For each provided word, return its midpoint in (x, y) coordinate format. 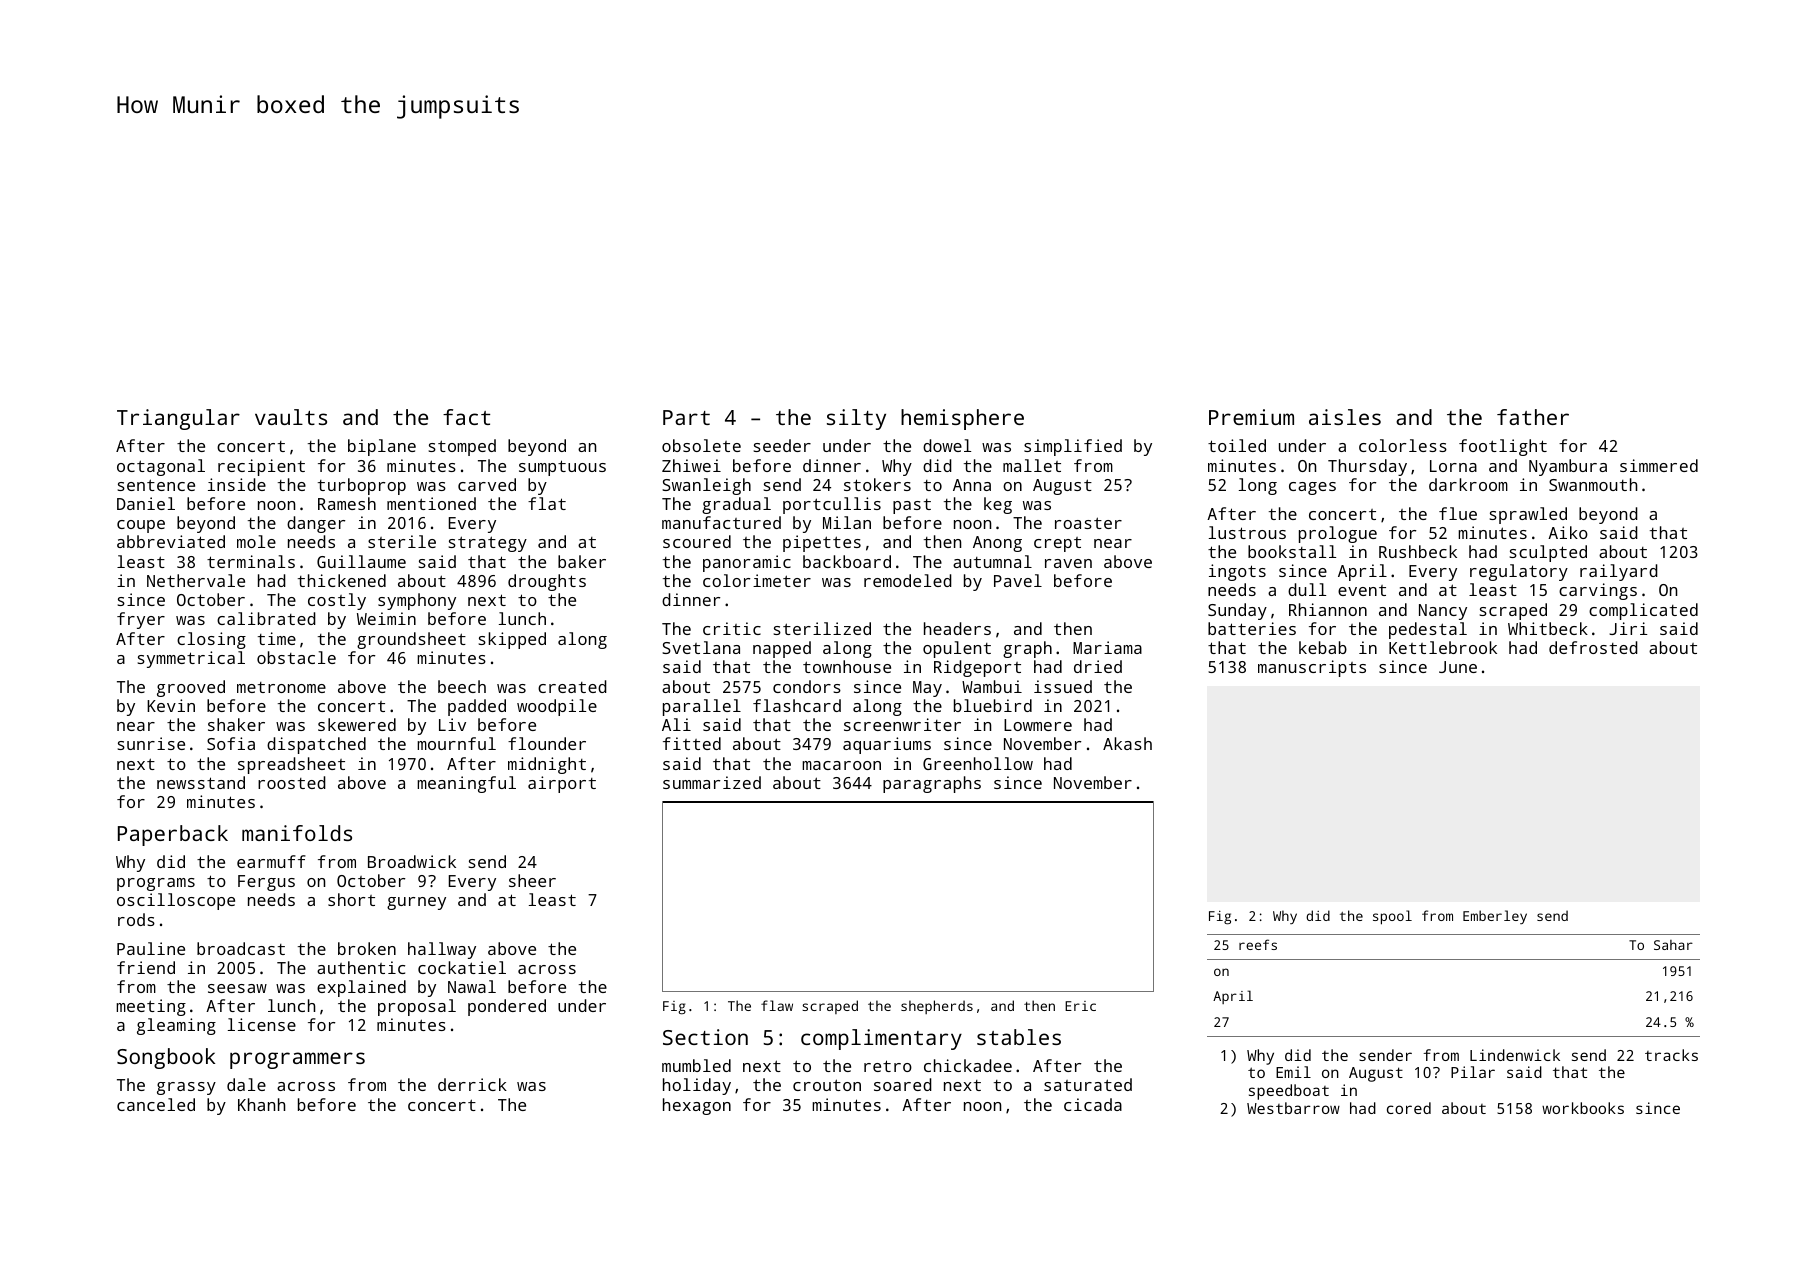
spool (1392, 917)
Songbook (166, 1058)
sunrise (151, 743)
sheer (532, 880)
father (1533, 417)
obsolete (701, 445)
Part (686, 417)
